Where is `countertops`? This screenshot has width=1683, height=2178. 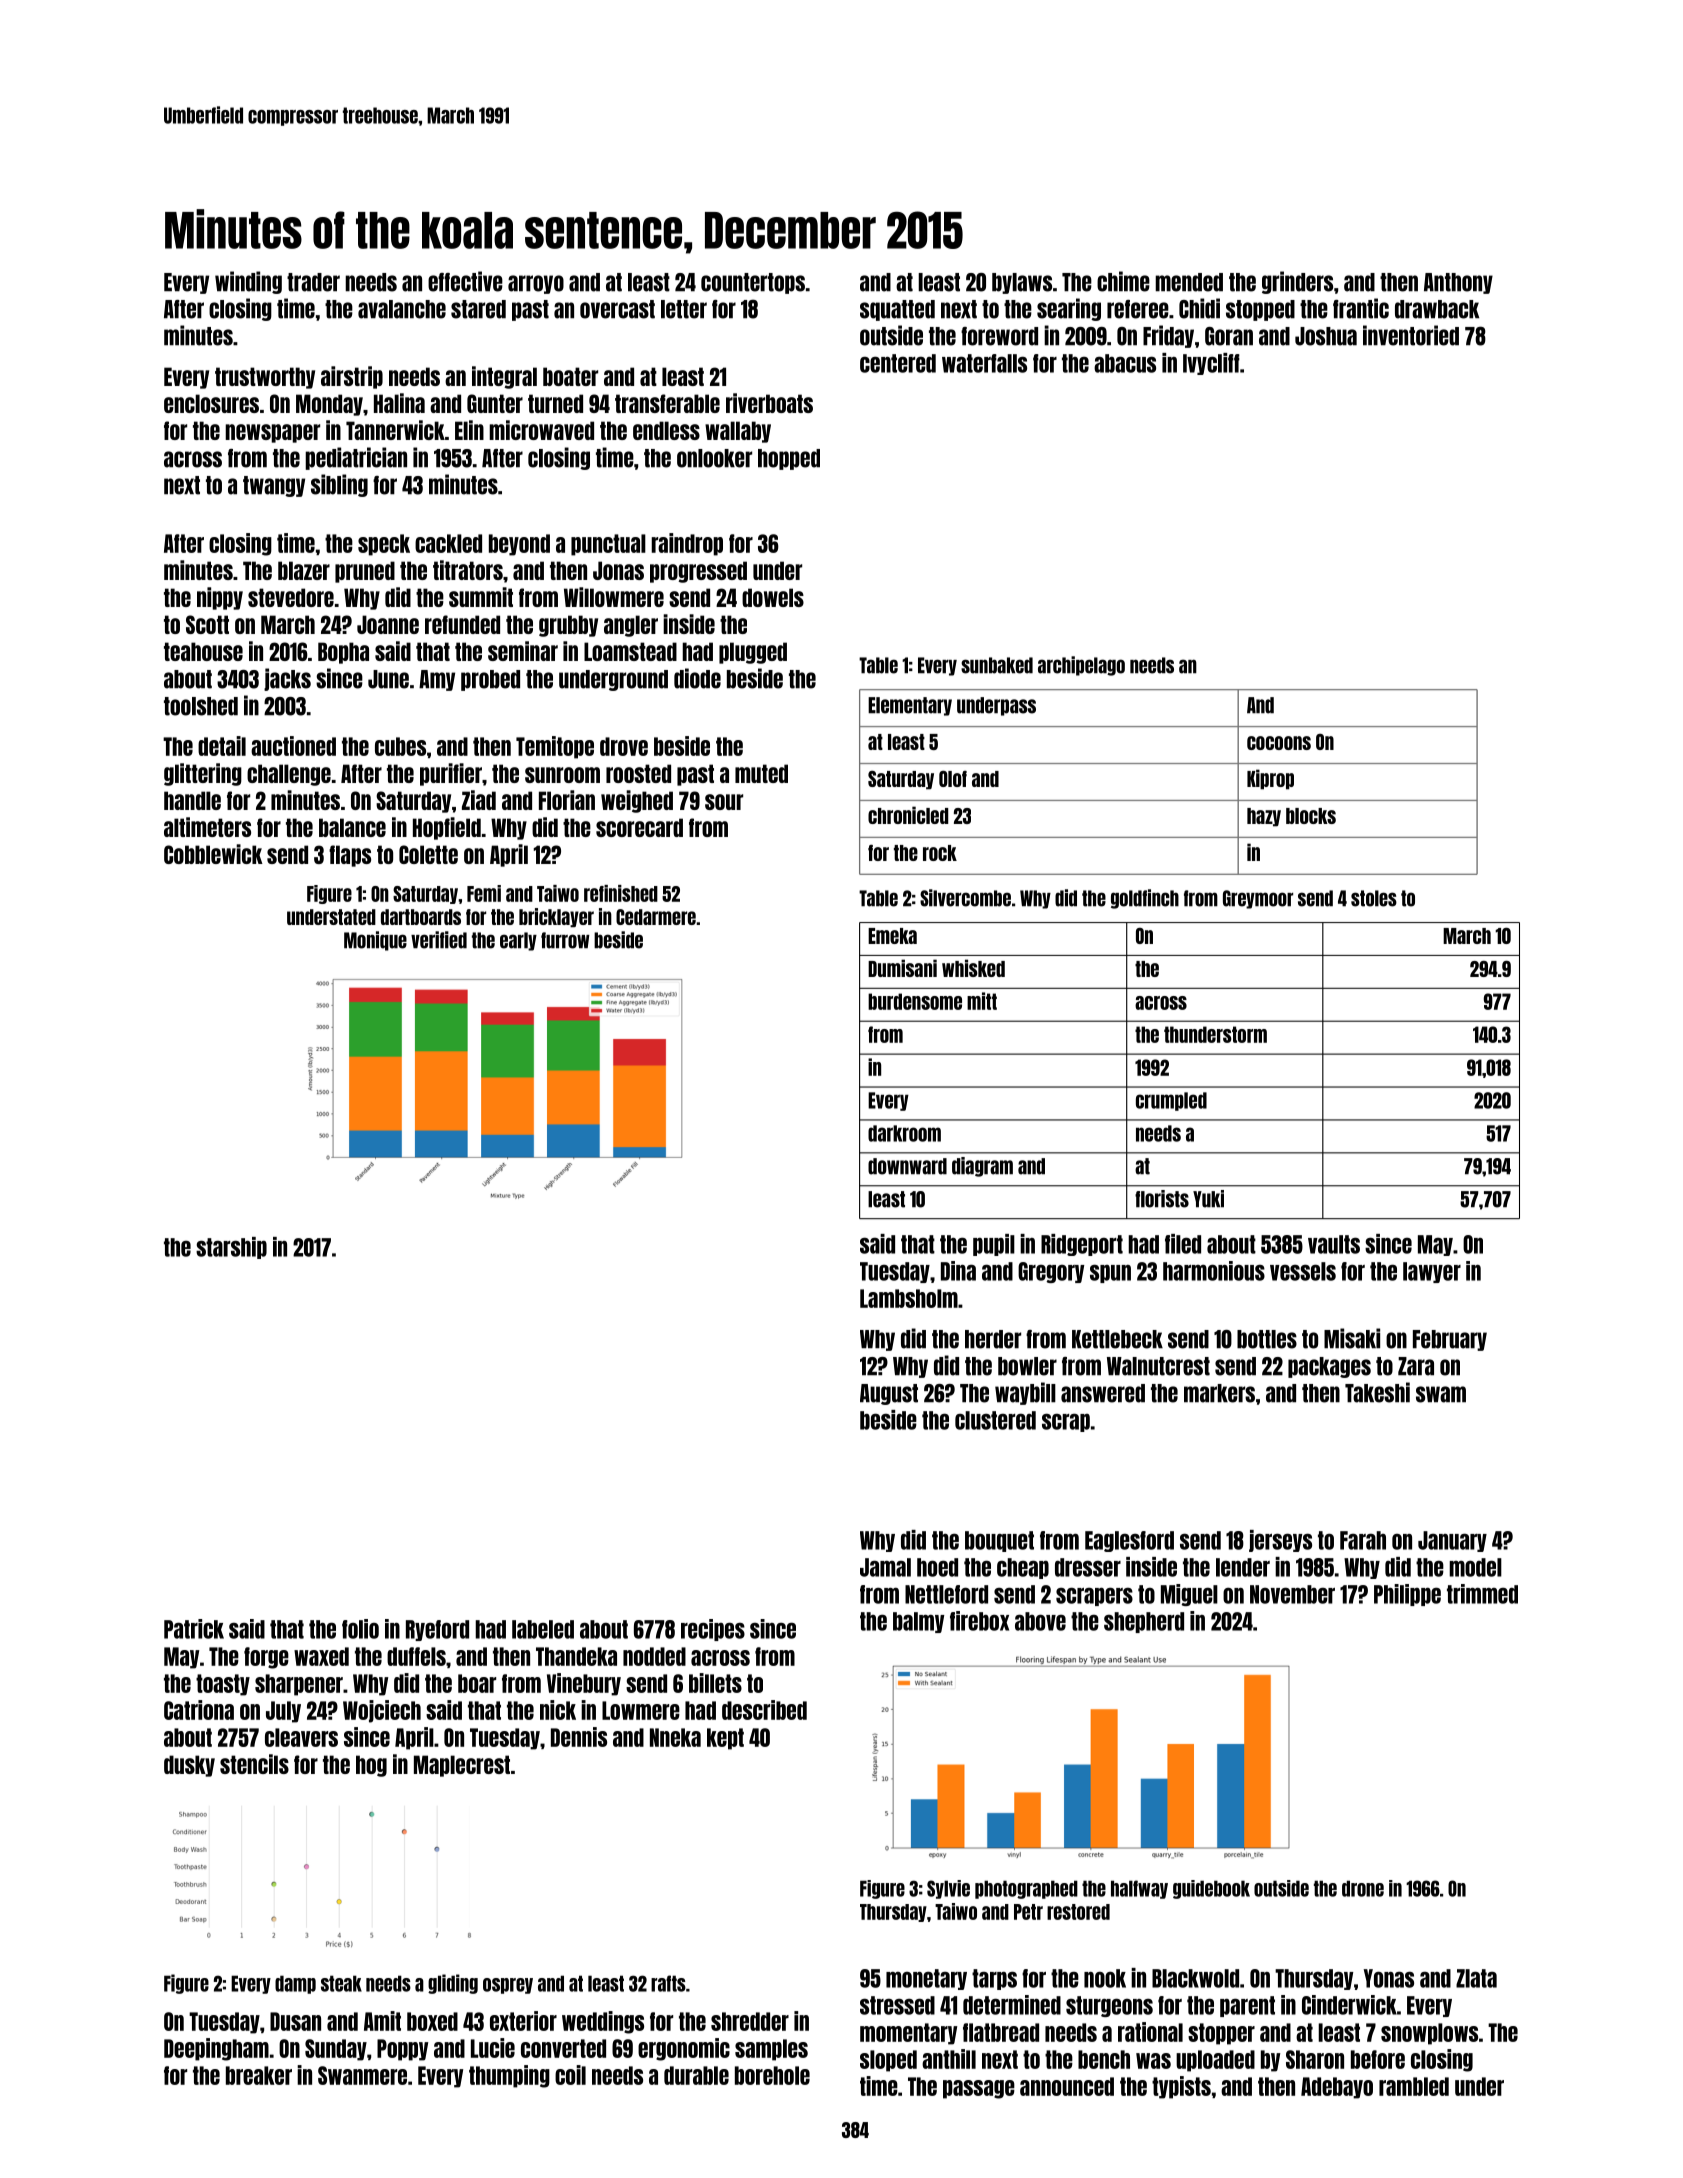
countertops is located at coordinates (753, 283).
